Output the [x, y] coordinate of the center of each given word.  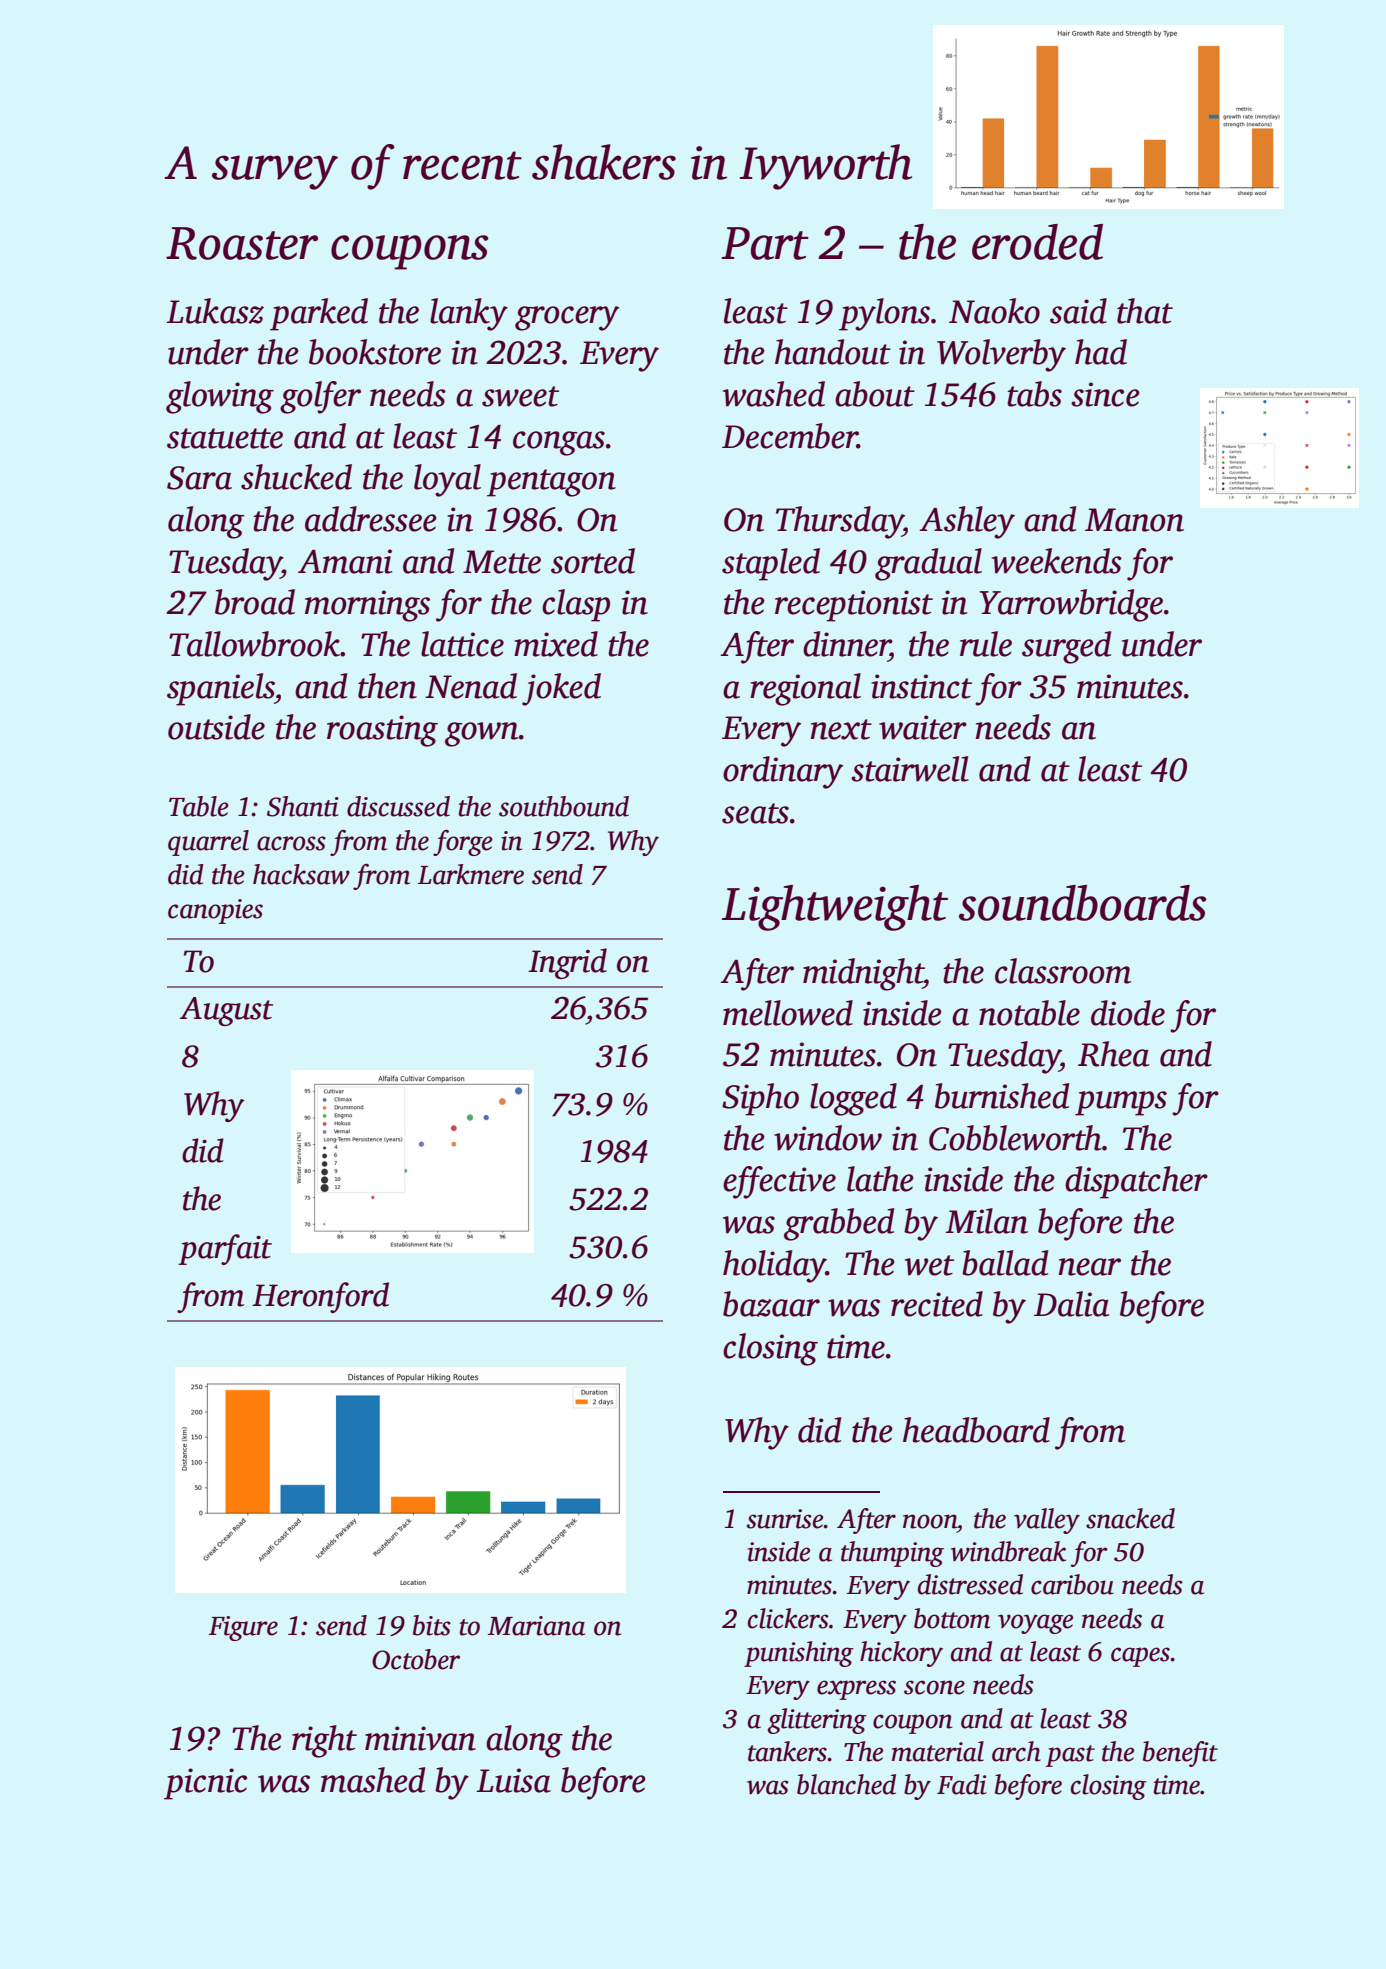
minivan [420, 1738]
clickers [788, 1618]
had [1101, 352]
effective [779, 1182]
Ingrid [567, 963]
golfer [320, 397]
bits [432, 1625]
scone [934, 1687]
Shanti [303, 806]
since [1105, 394]
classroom [1063, 971]
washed [774, 394]
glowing [220, 397]
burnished [1002, 1096]
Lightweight [835, 908]
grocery [567, 318]
